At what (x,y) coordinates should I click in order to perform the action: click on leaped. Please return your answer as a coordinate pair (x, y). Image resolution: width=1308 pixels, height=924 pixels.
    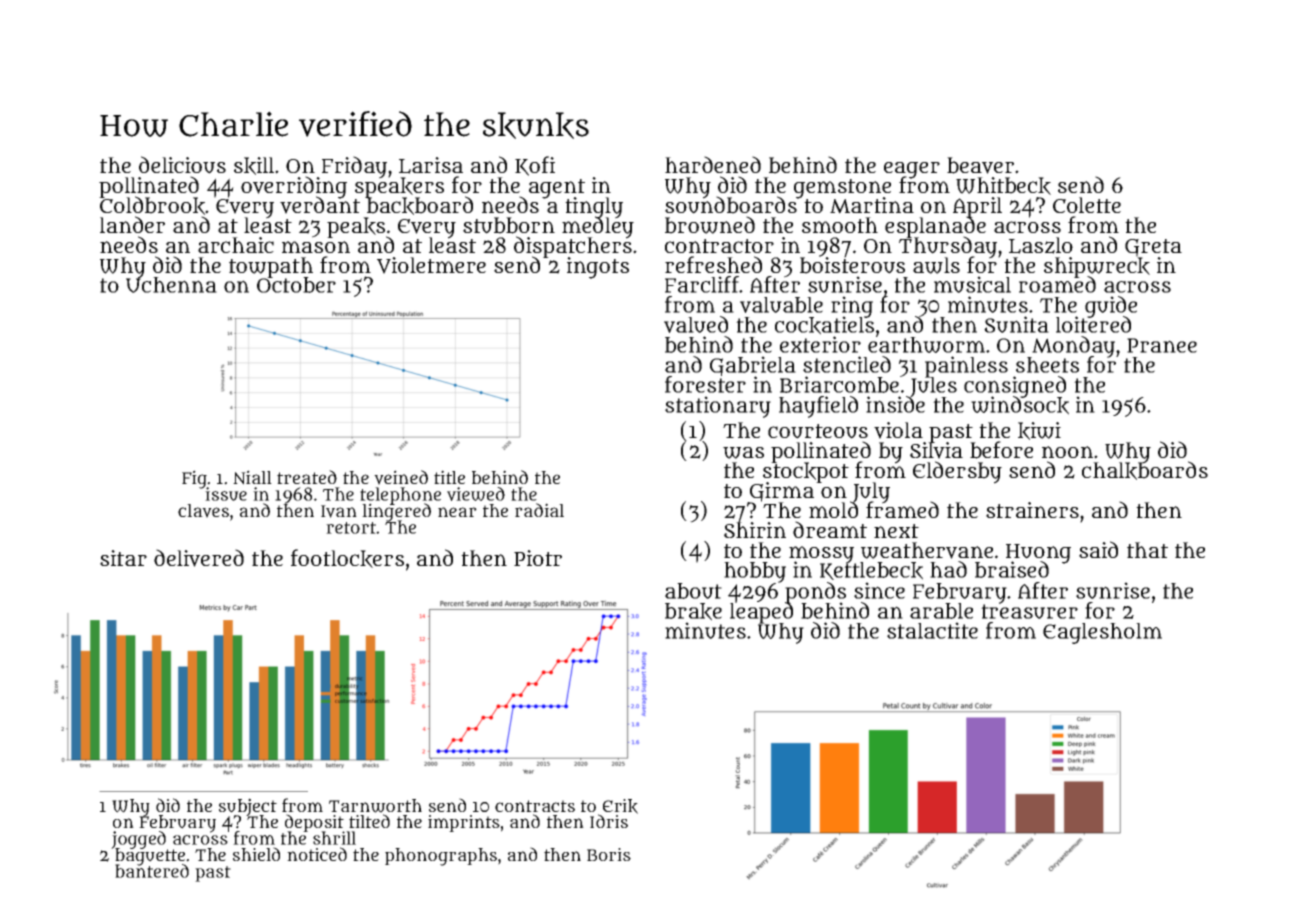
    Looking at the image, I should click on (761, 613).
